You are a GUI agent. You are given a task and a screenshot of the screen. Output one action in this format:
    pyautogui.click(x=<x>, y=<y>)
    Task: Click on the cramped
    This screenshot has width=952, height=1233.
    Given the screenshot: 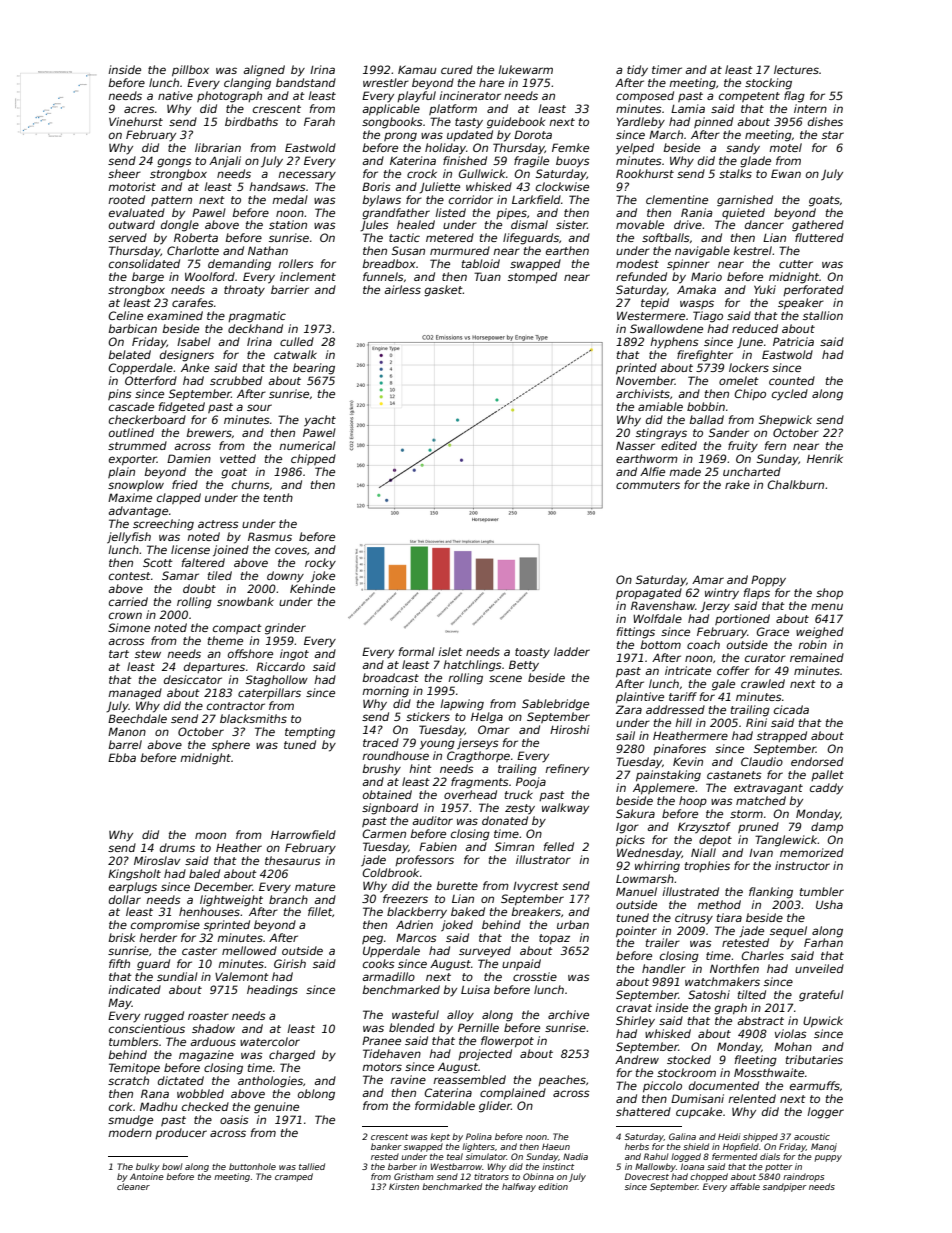 What is the action you would take?
    pyautogui.click(x=294, y=1177)
